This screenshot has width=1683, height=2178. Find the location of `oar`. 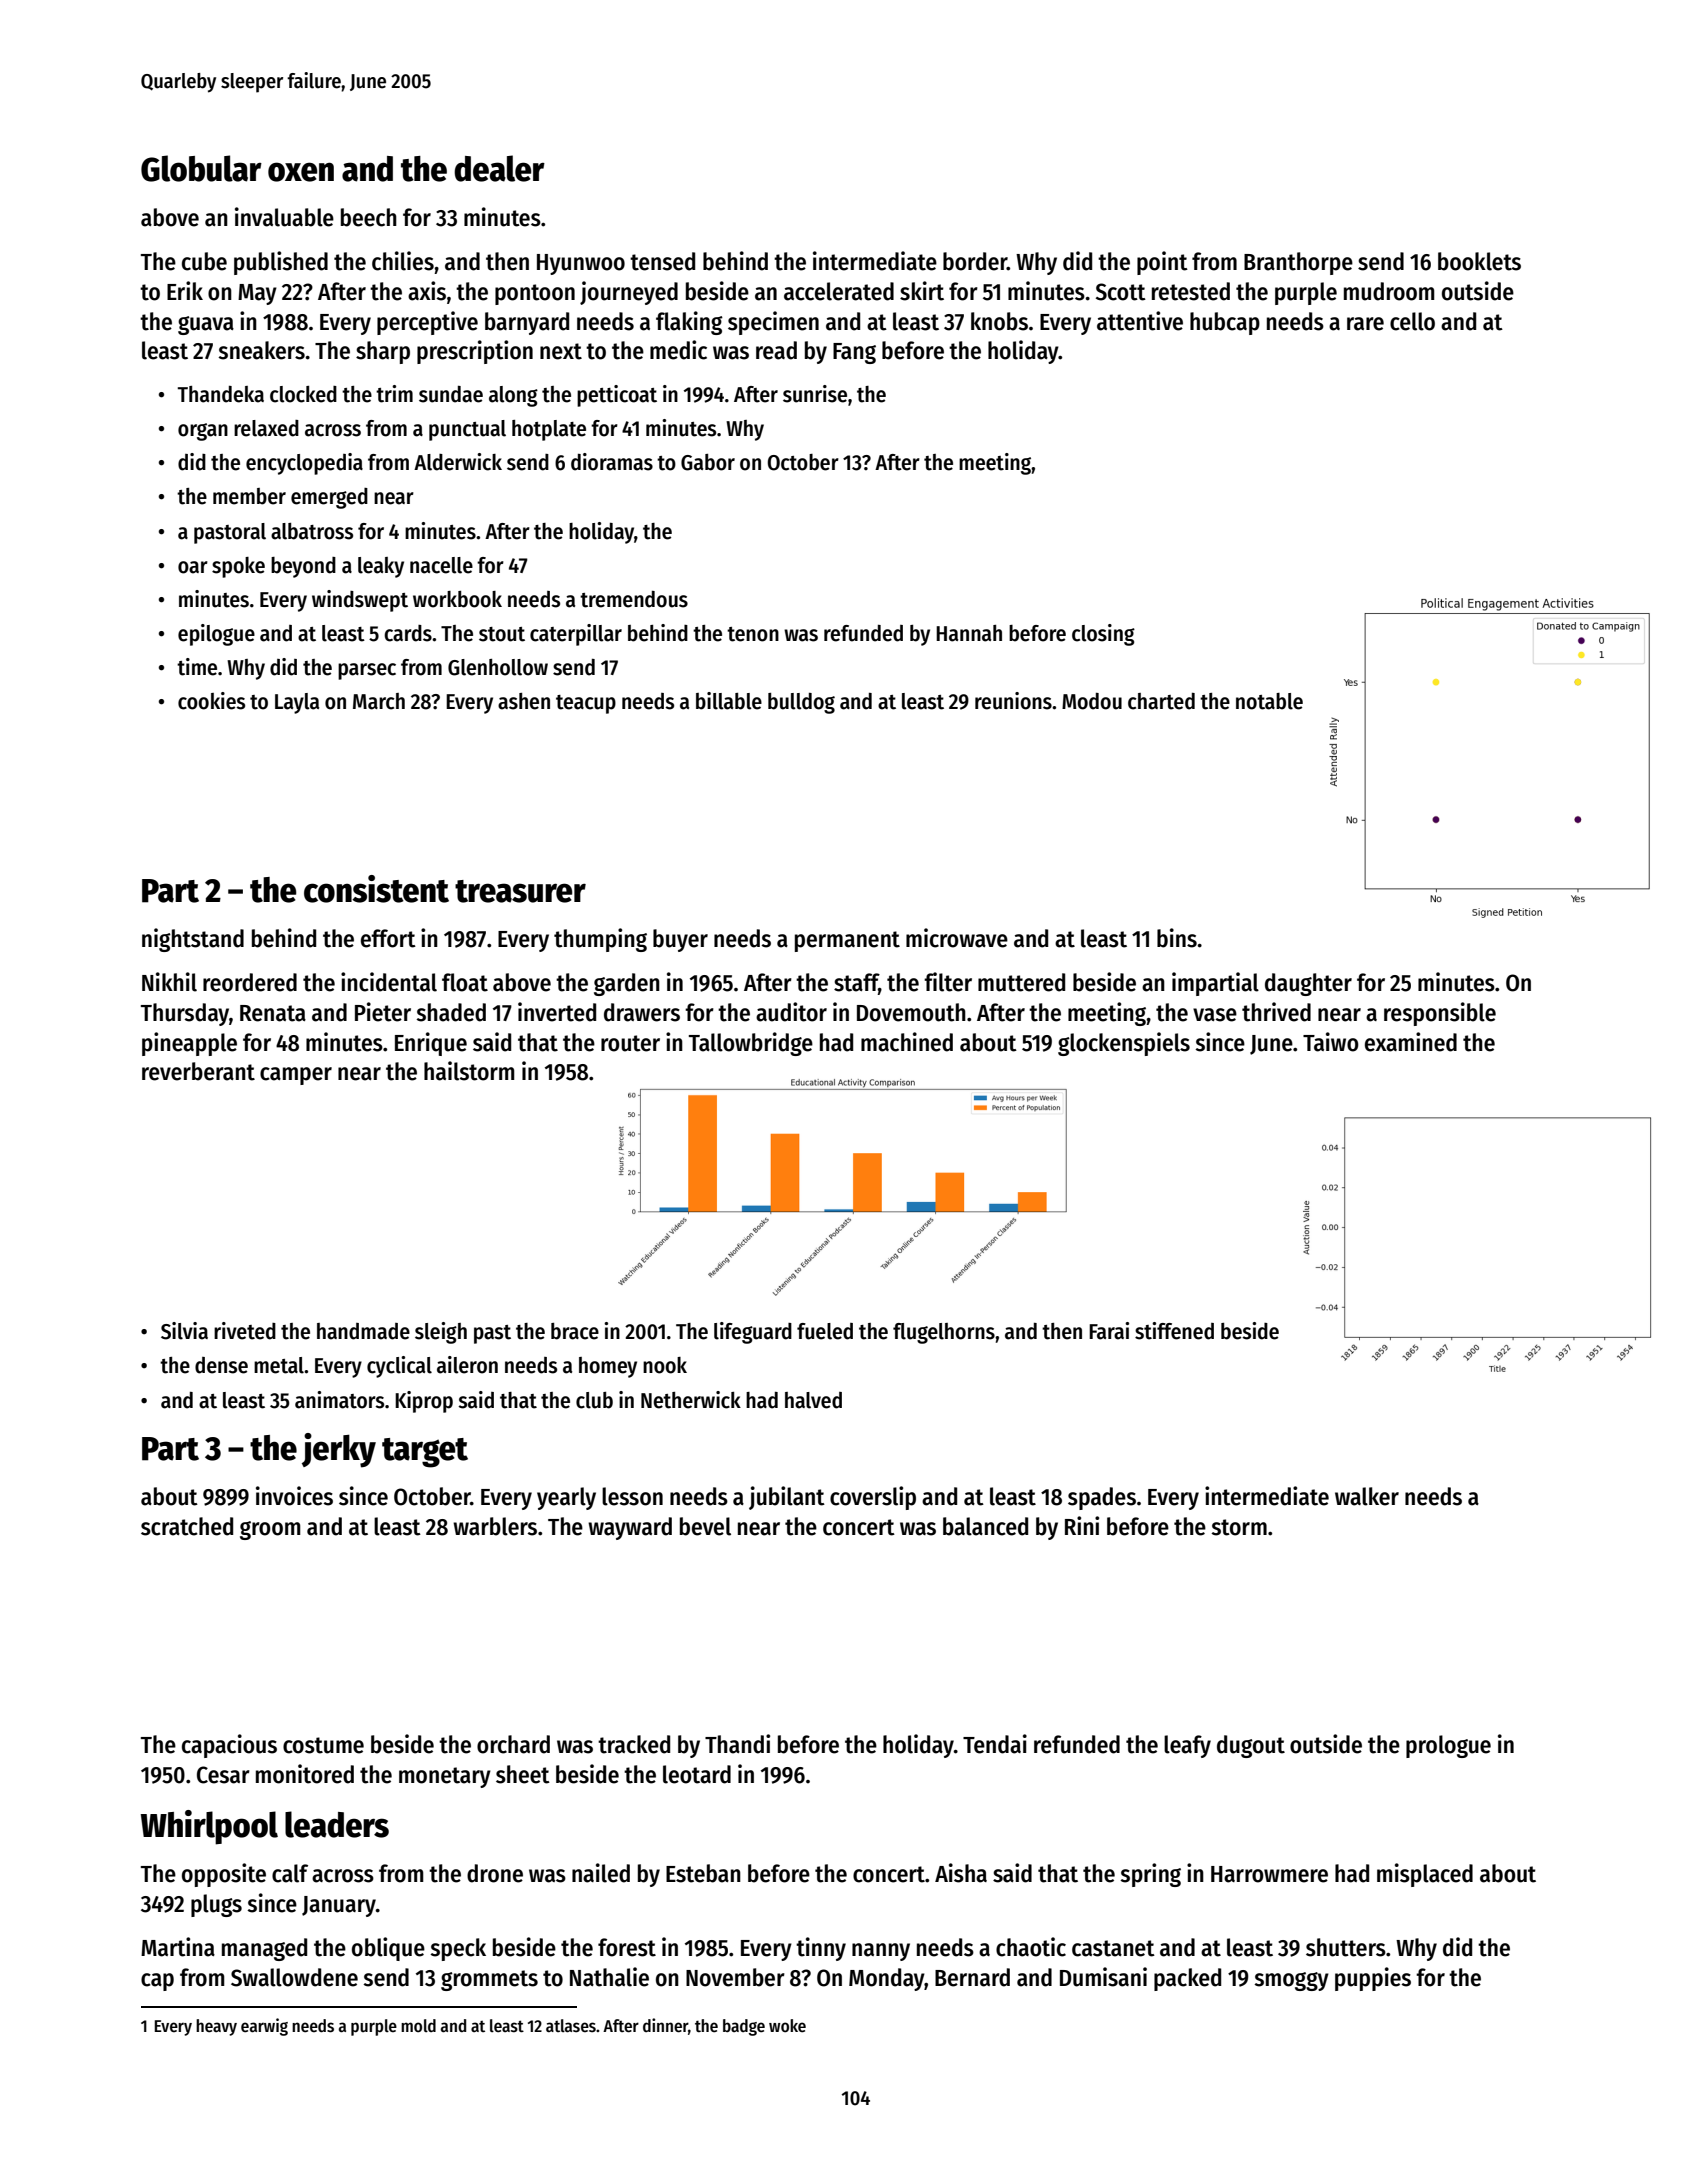

oar is located at coordinates (193, 567).
